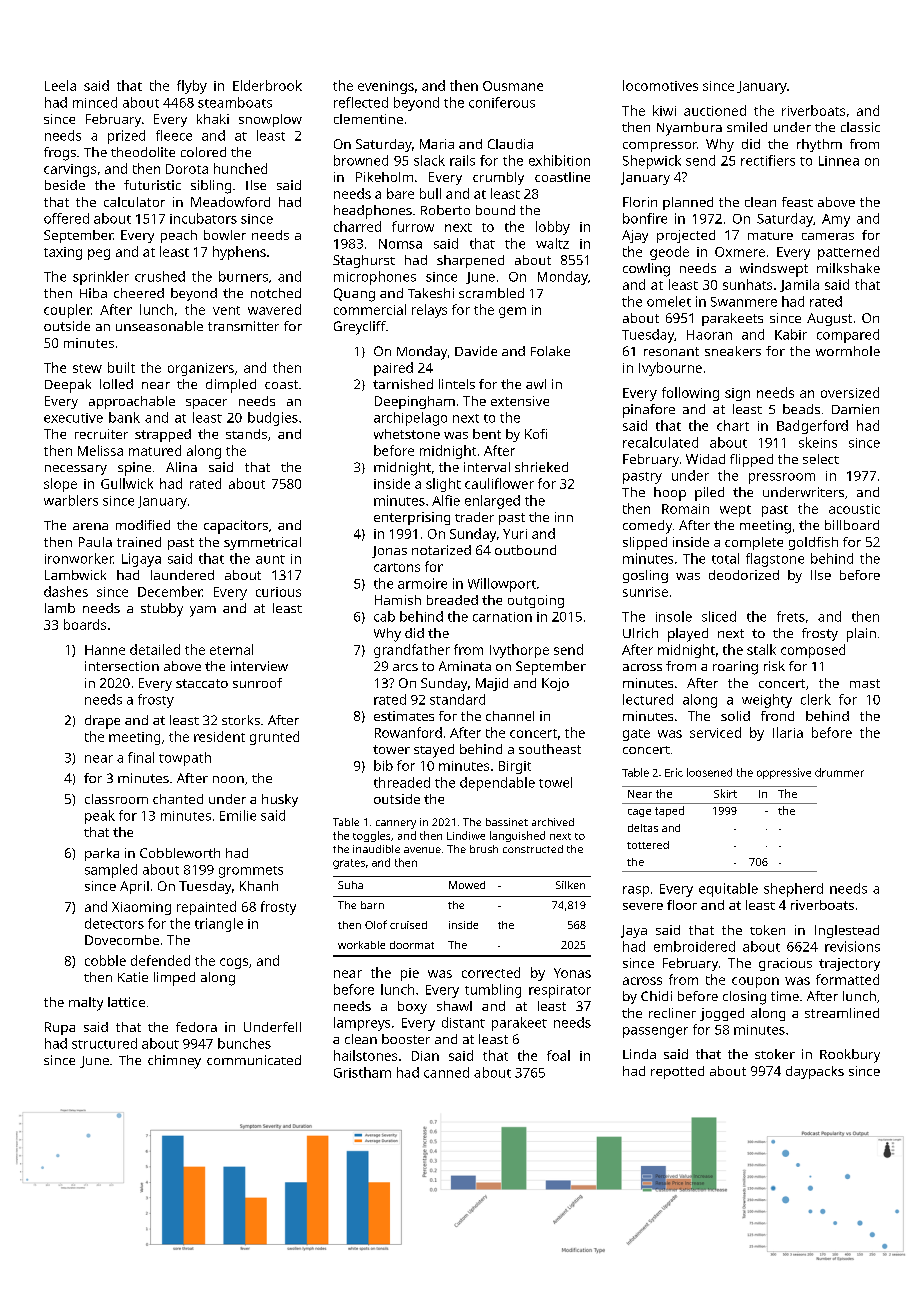 The width and height of the document is (924, 1308). I want to click on charred, so click(357, 226).
